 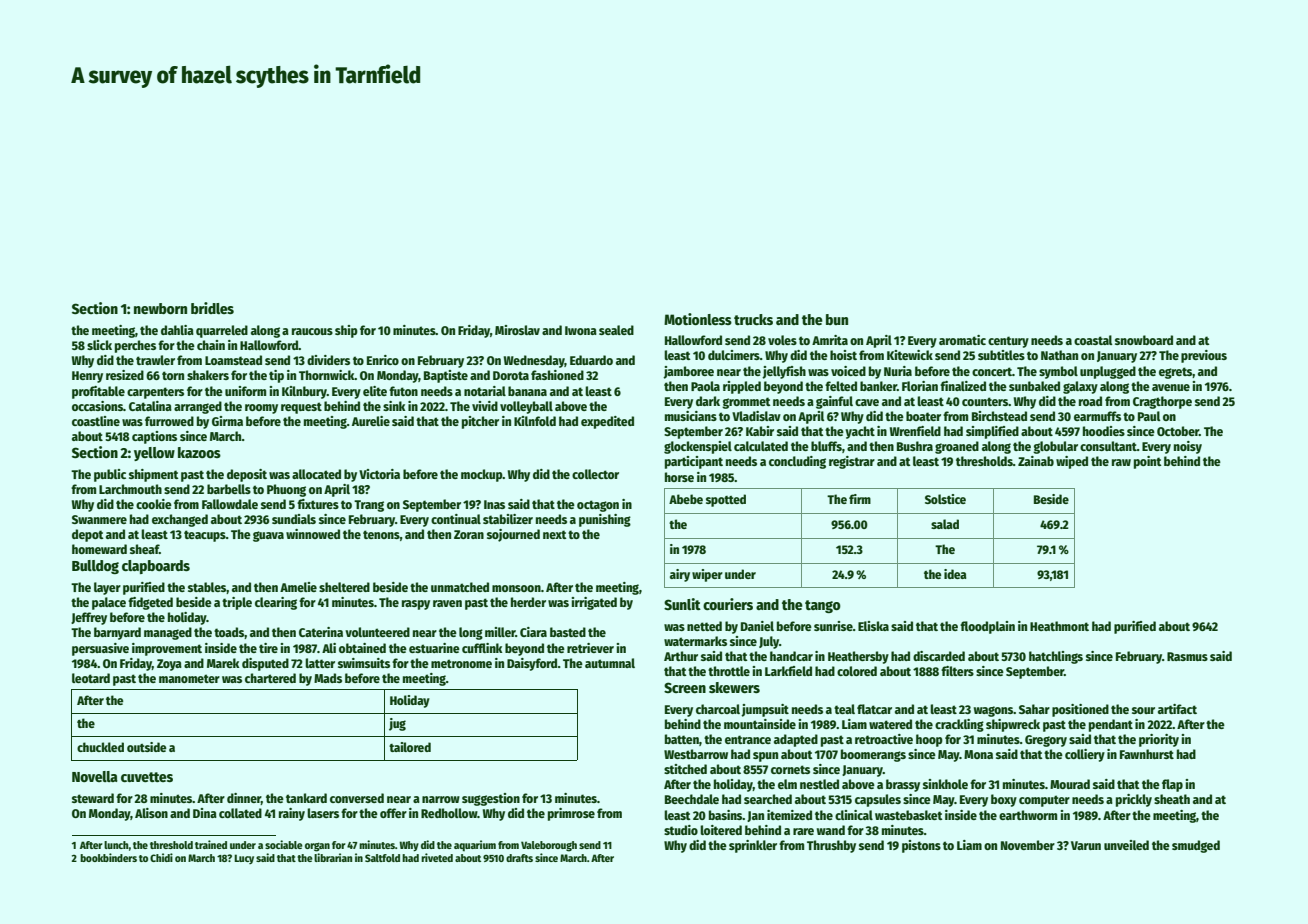 What do you see at coordinates (837, 319) in the screenshot?
I see `bun` at bounding box center [837, 319].
